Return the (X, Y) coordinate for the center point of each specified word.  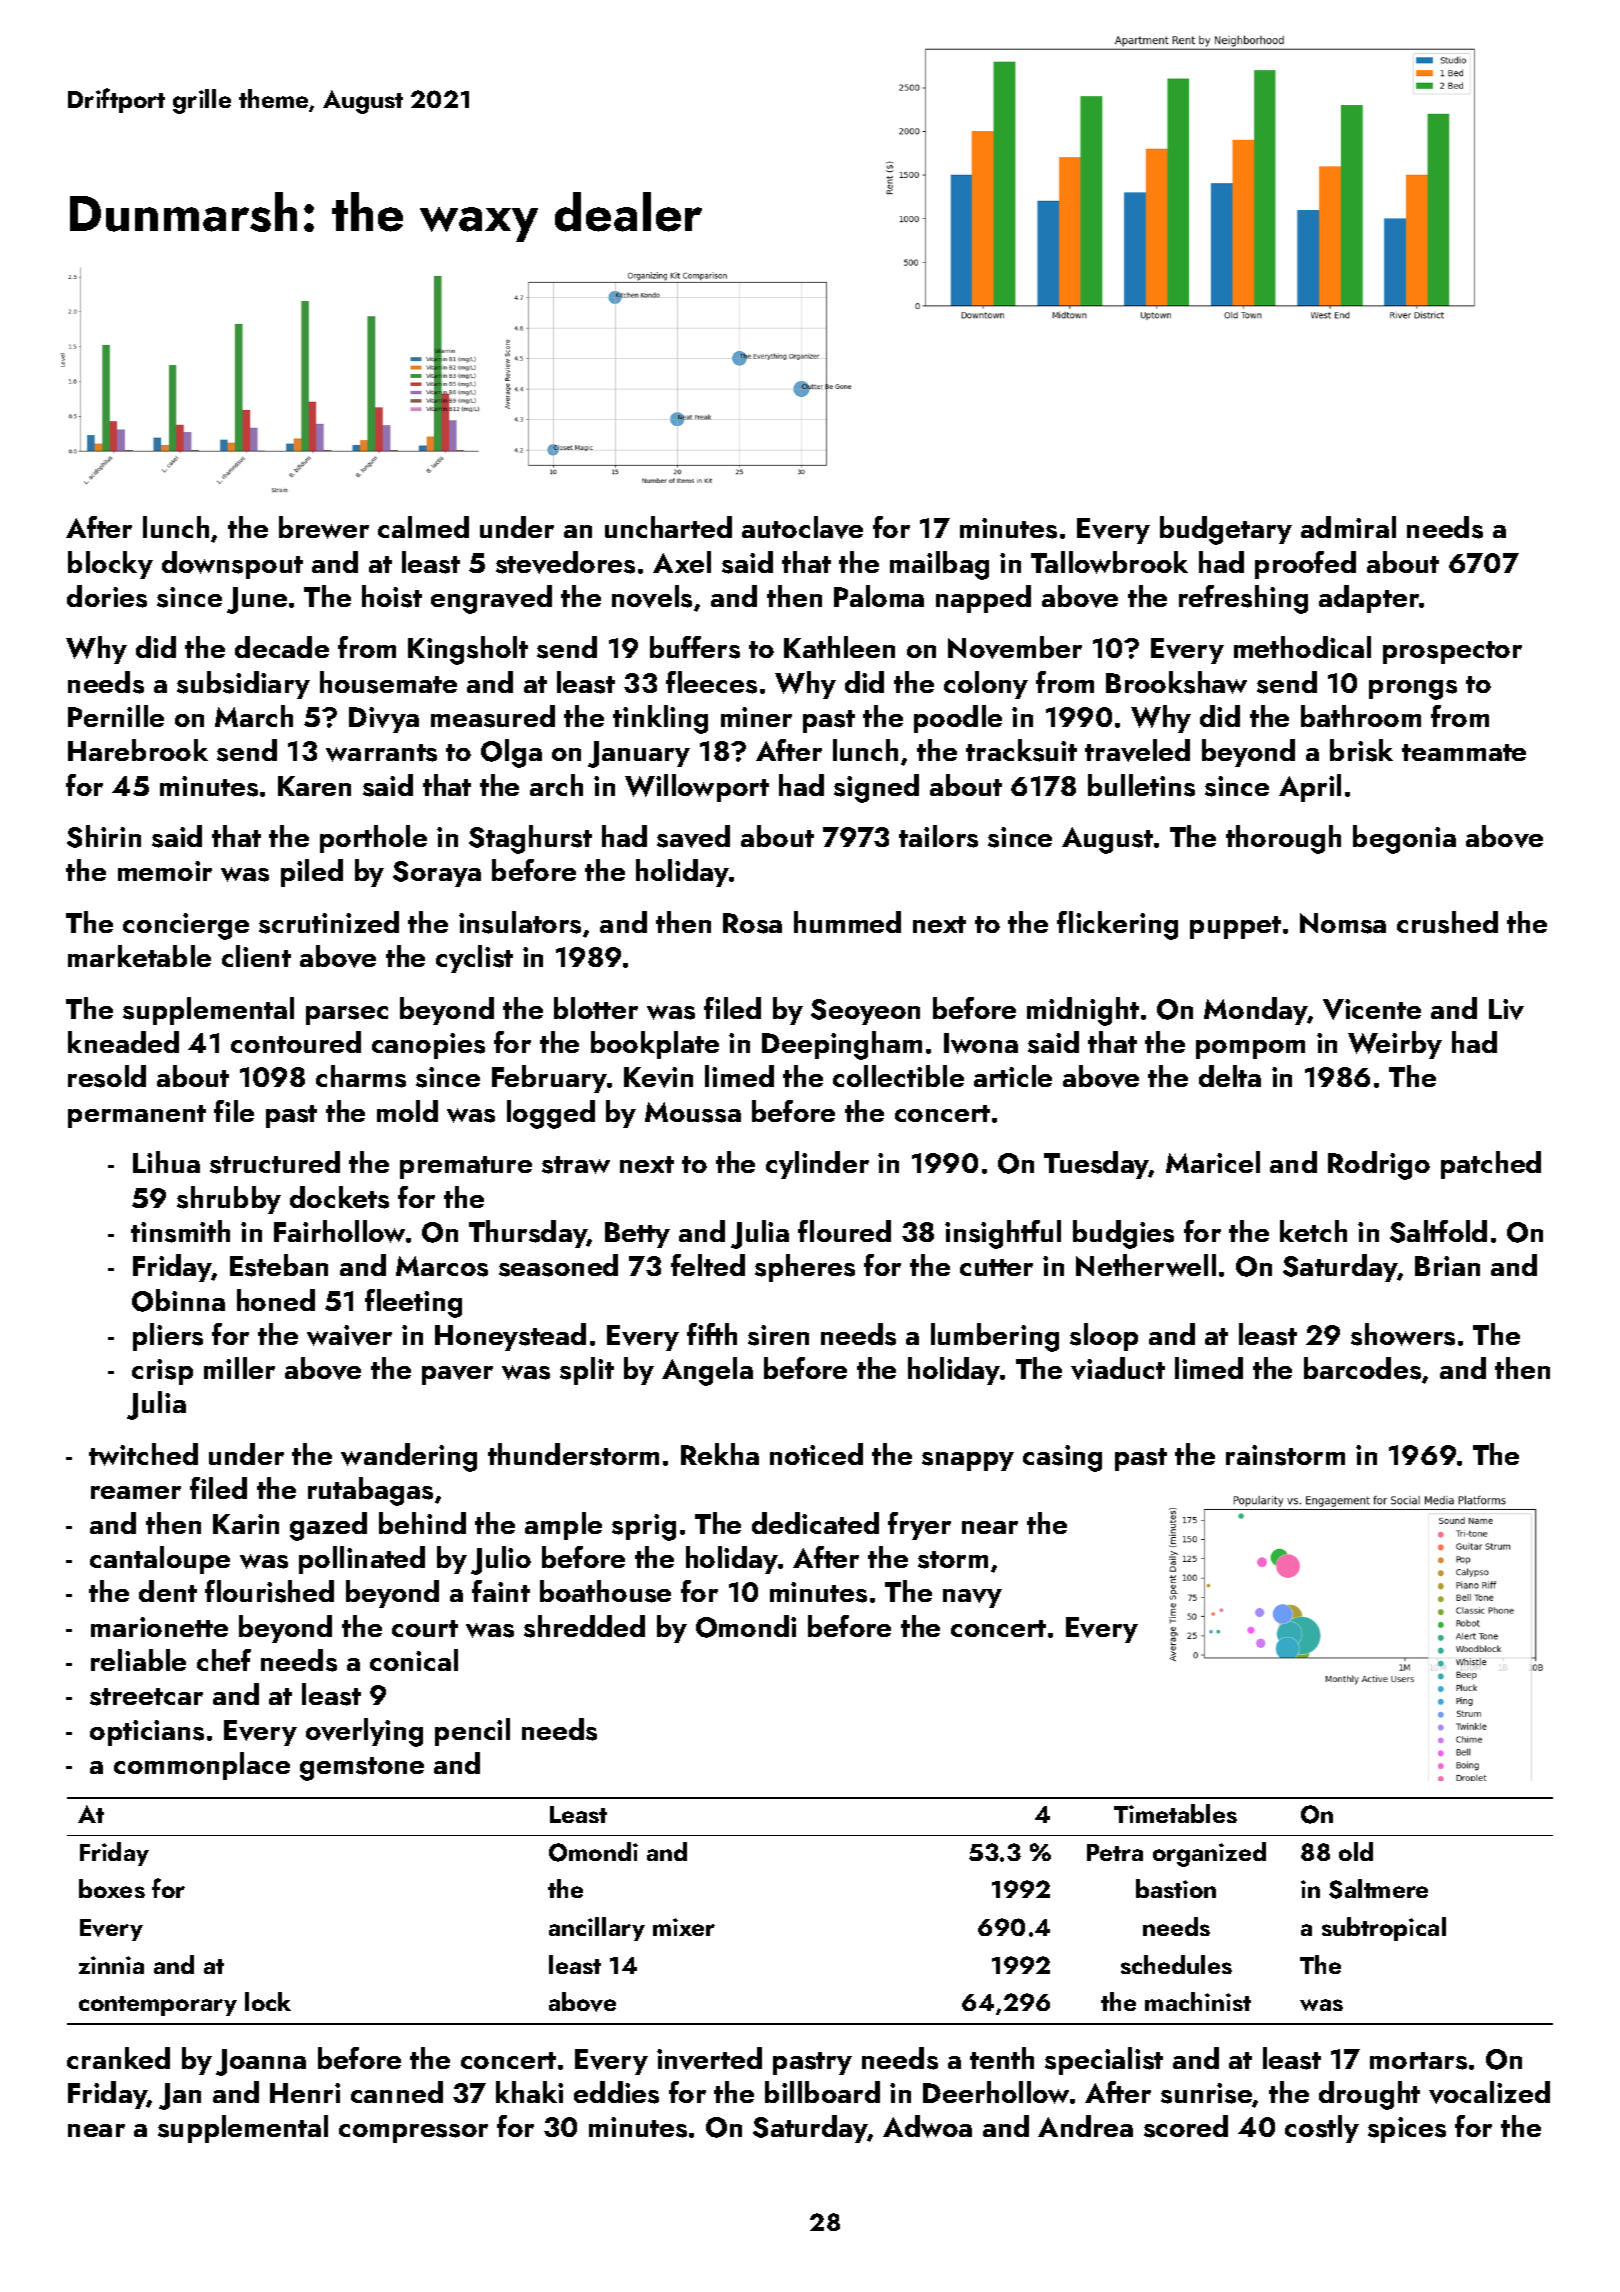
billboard (822, 2092)
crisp (162, 1372)
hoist (392, 596)
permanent (137, 1116)
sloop (1104, 1337)
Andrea (1085, 2126)
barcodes (1362, 1368)
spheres (805, 1268)
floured (844, 1231)
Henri (305, 2093)
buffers (695, 647)
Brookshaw (1176, 682)
